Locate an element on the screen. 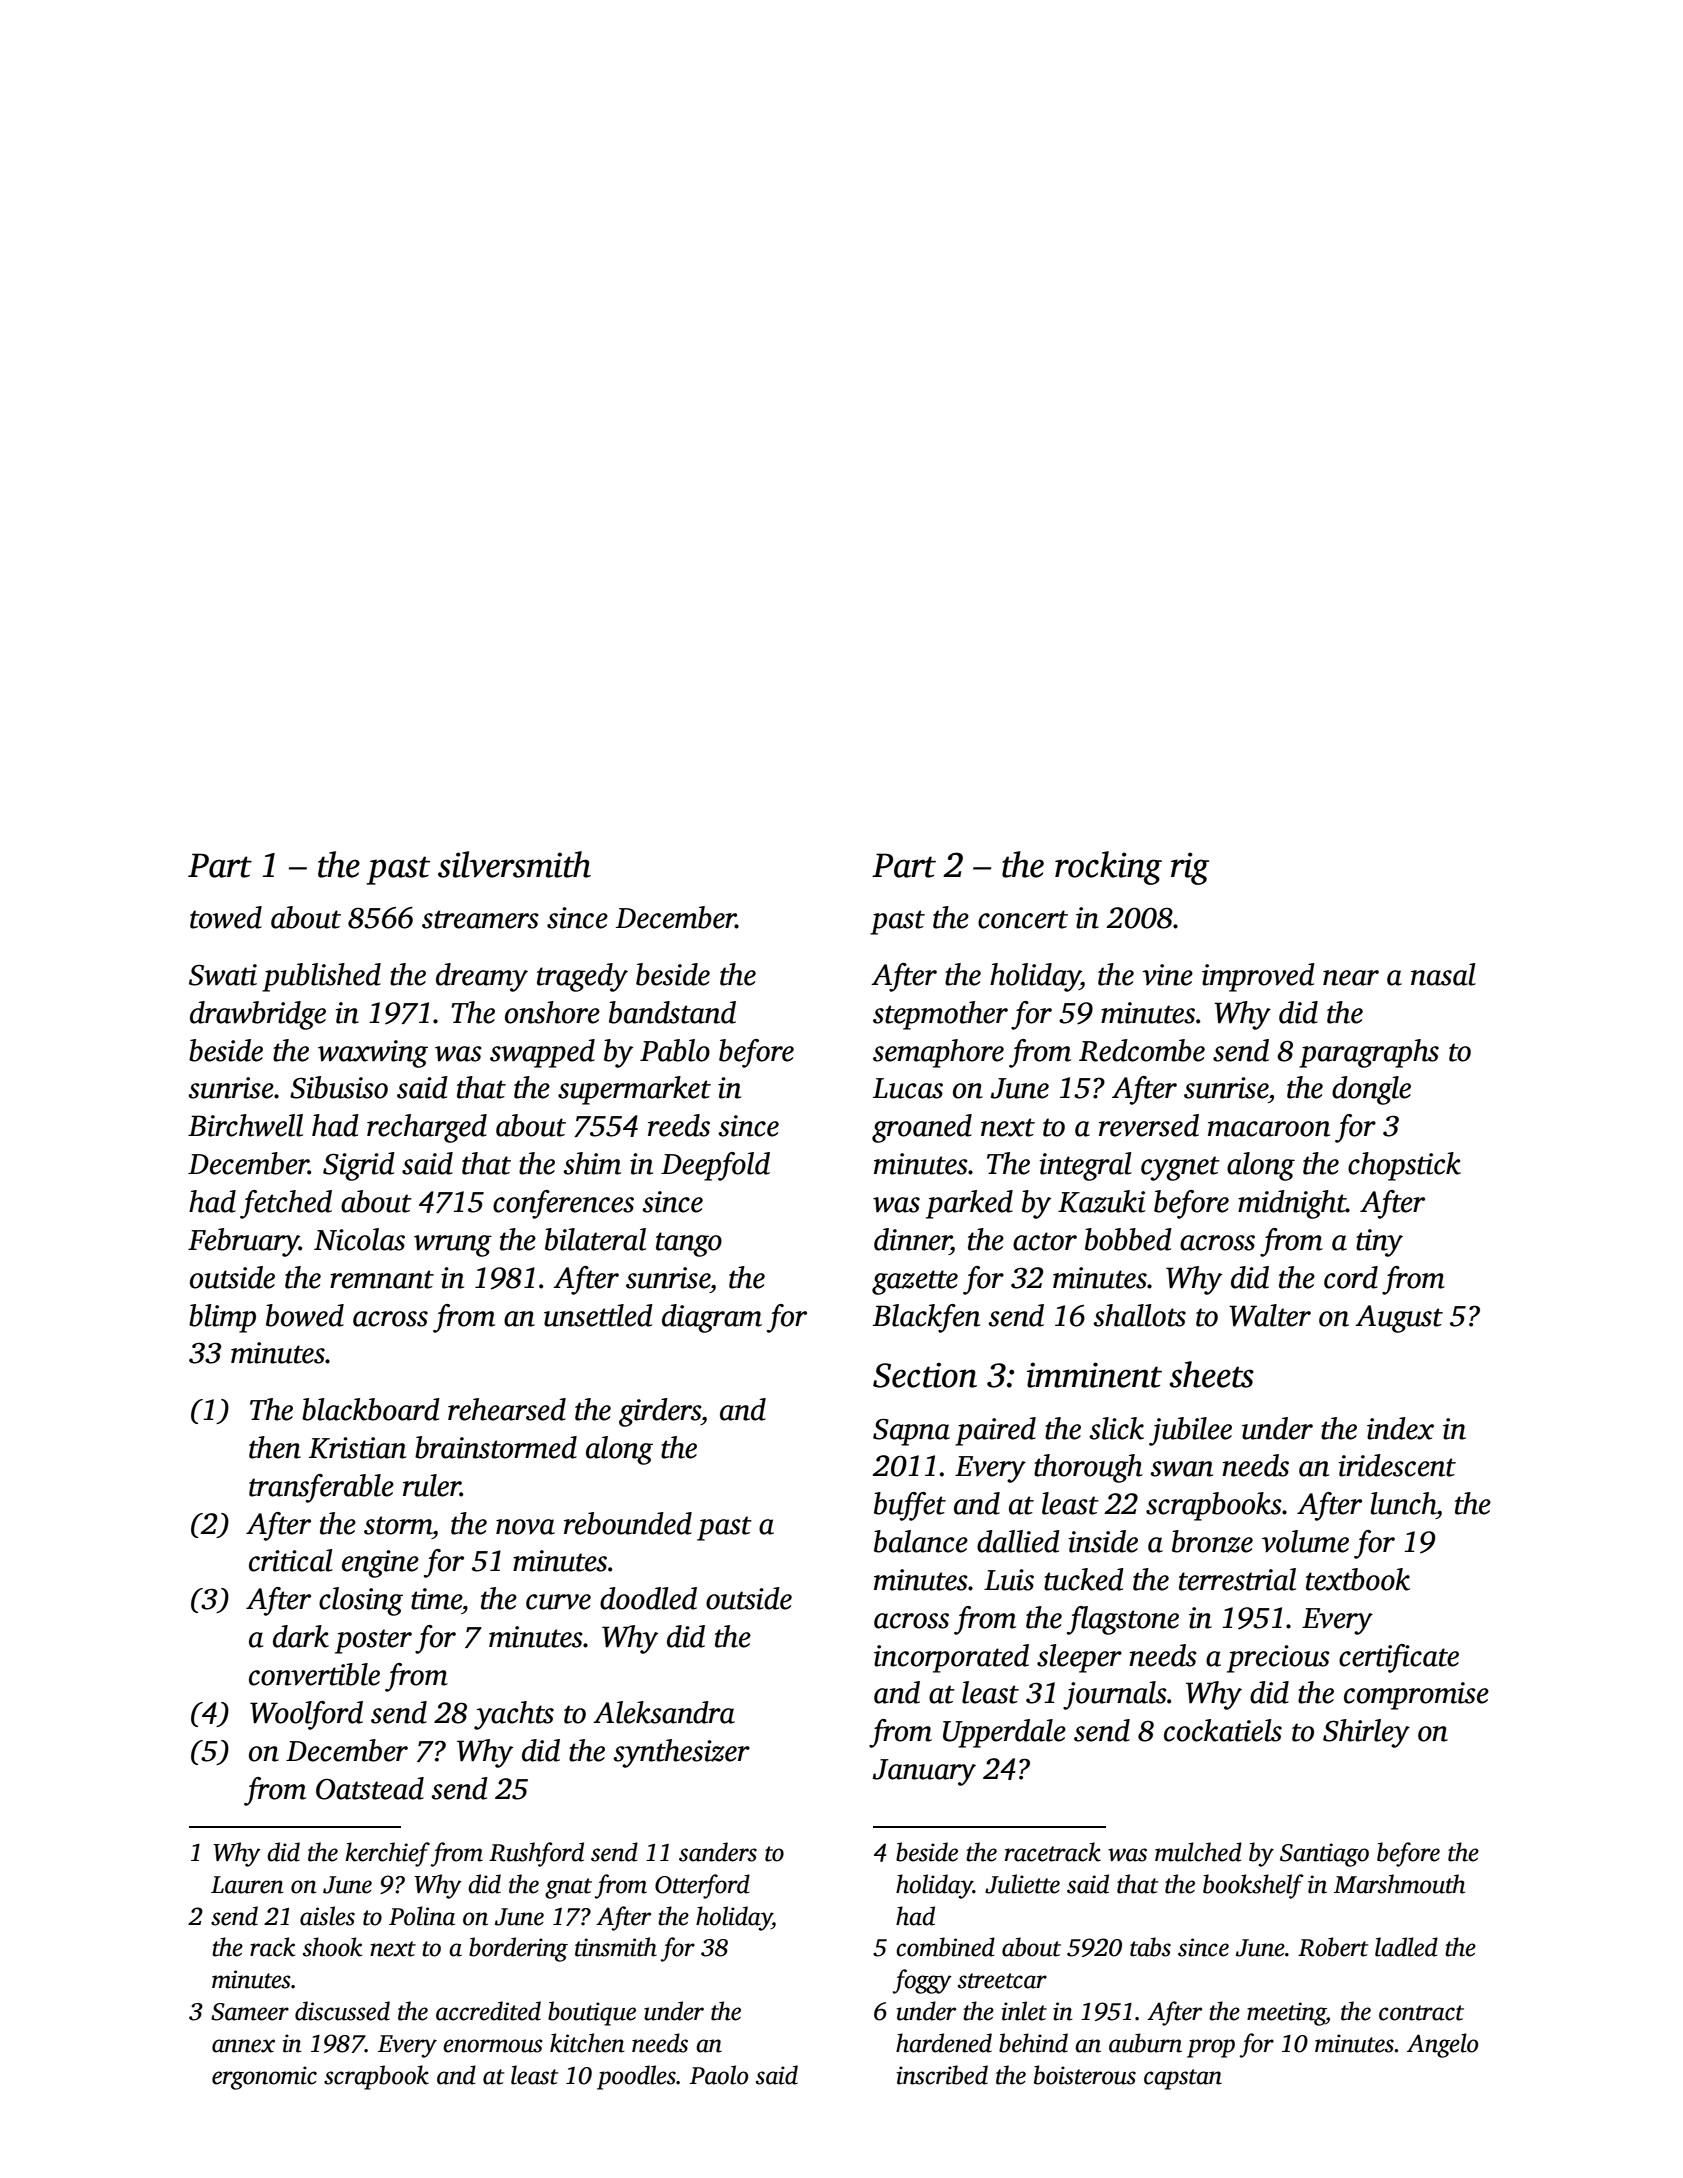  Paolo is located at coordinates (719, 2075).
